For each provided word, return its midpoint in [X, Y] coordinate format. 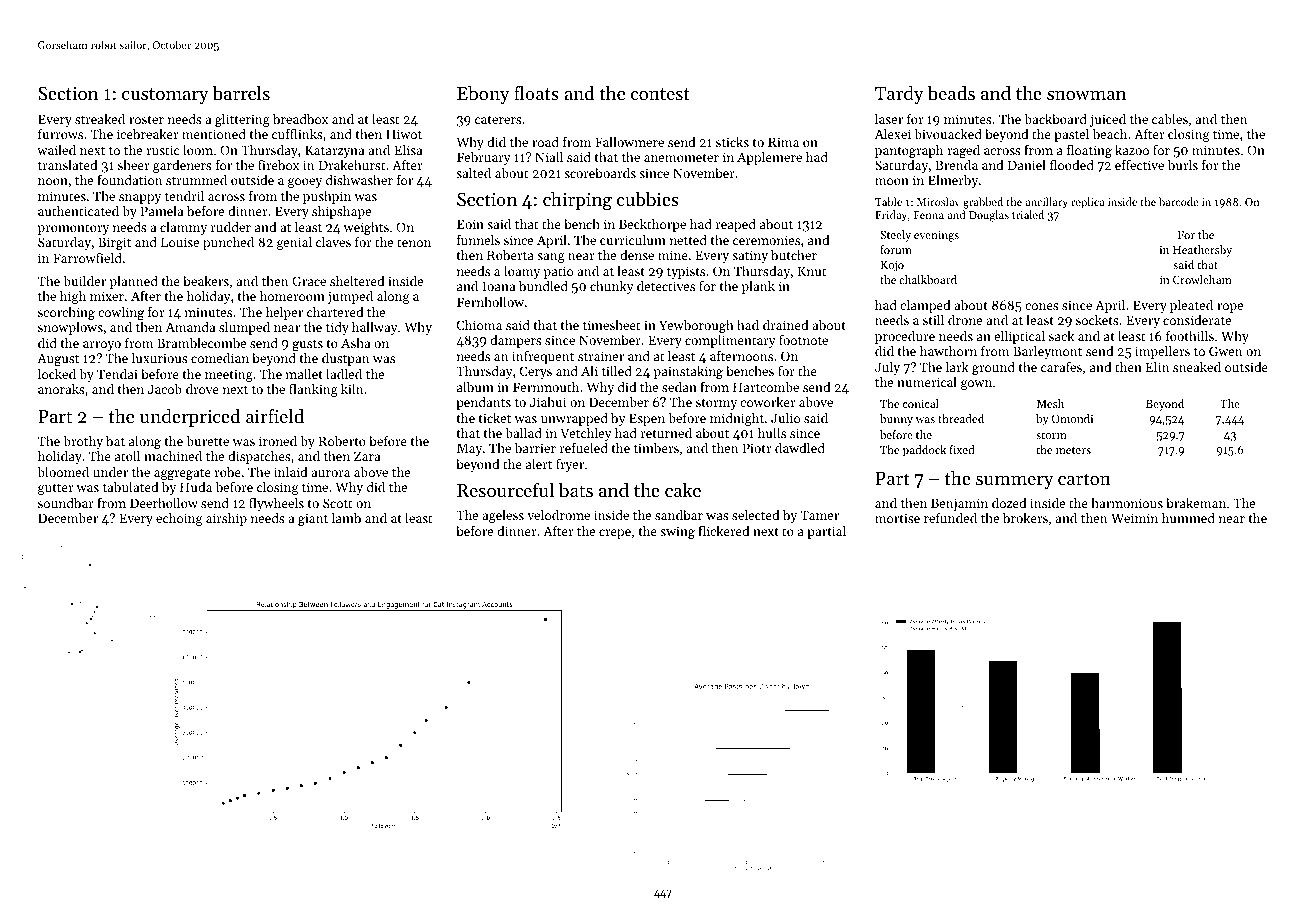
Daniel [1027, 165]
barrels [241, 93]
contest [660, 94]
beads [951, 93]
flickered [723, 530]
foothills [1190, 335]
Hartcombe [766, 387]
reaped [736, 225]
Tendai [117, 374]
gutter [55, 489]
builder [84, 281]
